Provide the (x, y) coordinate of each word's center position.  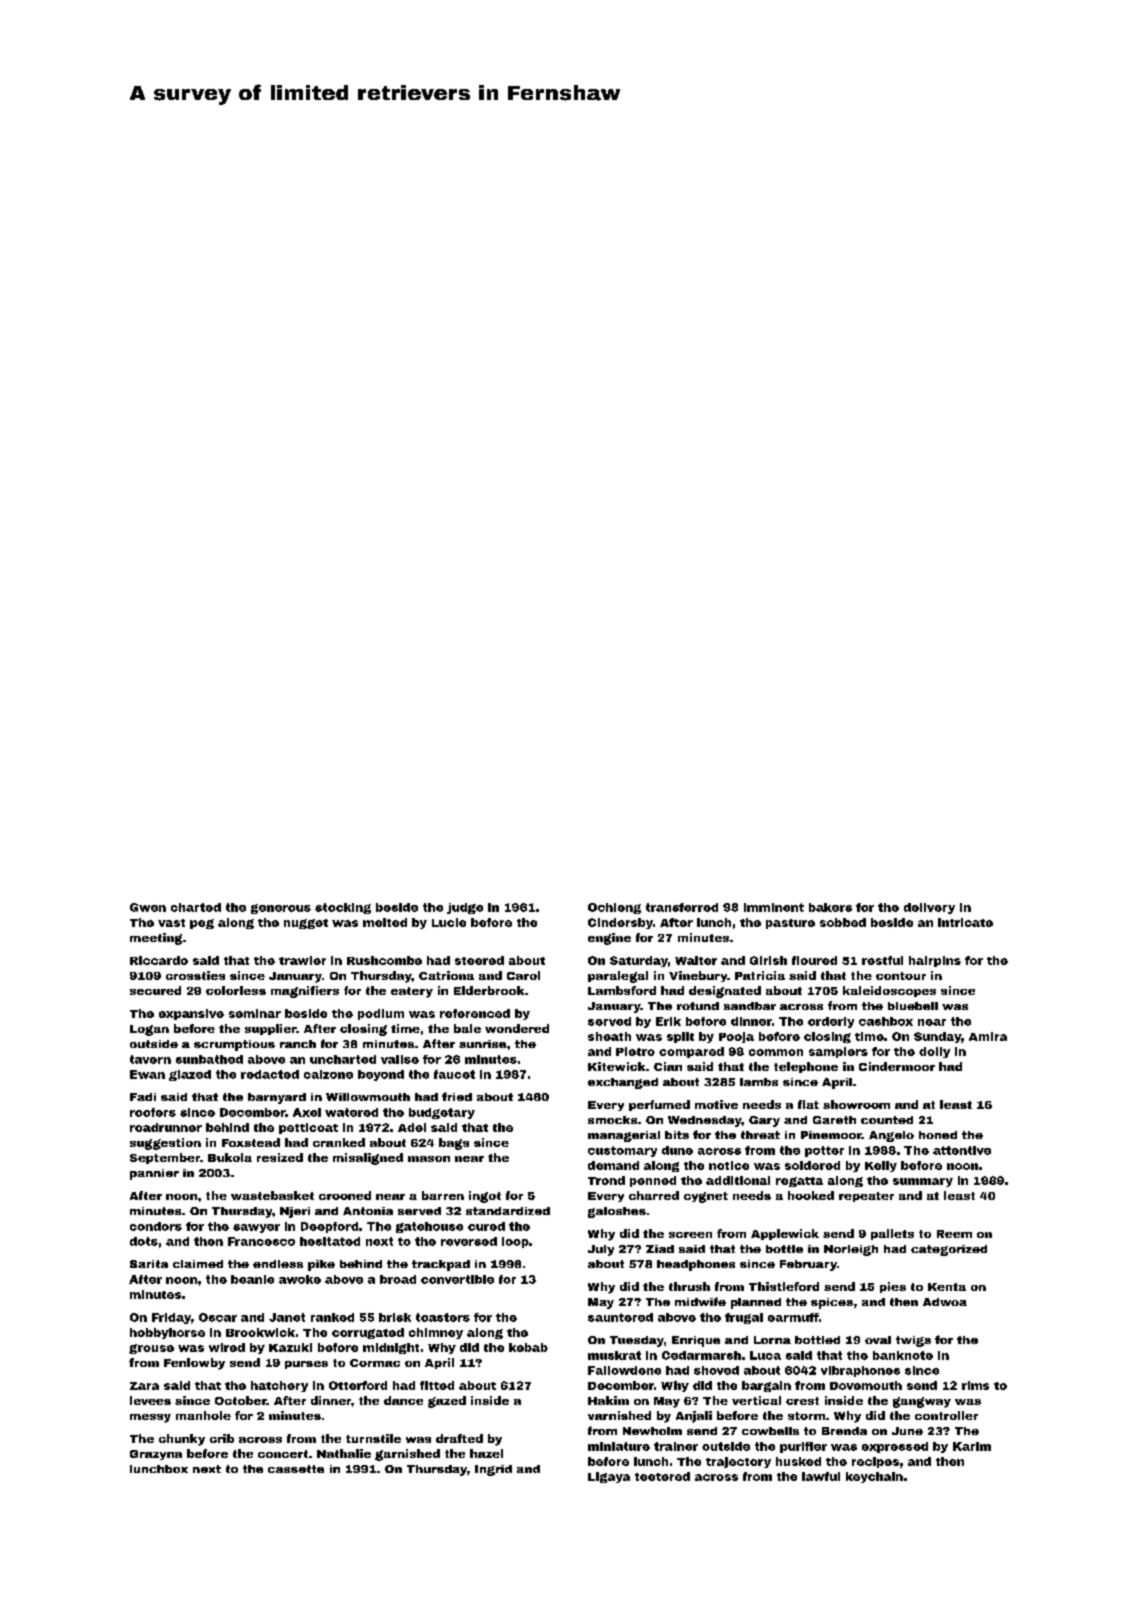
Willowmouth (368, 1097)
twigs (913, 1341)
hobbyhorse (167, 1333)
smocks (612, 1120)
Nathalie (344, 1453)
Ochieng (614, 908)
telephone (806, 1067)
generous (281, 909)
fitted (437, 1385)
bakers (830, 907)
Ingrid (493, 1470)
